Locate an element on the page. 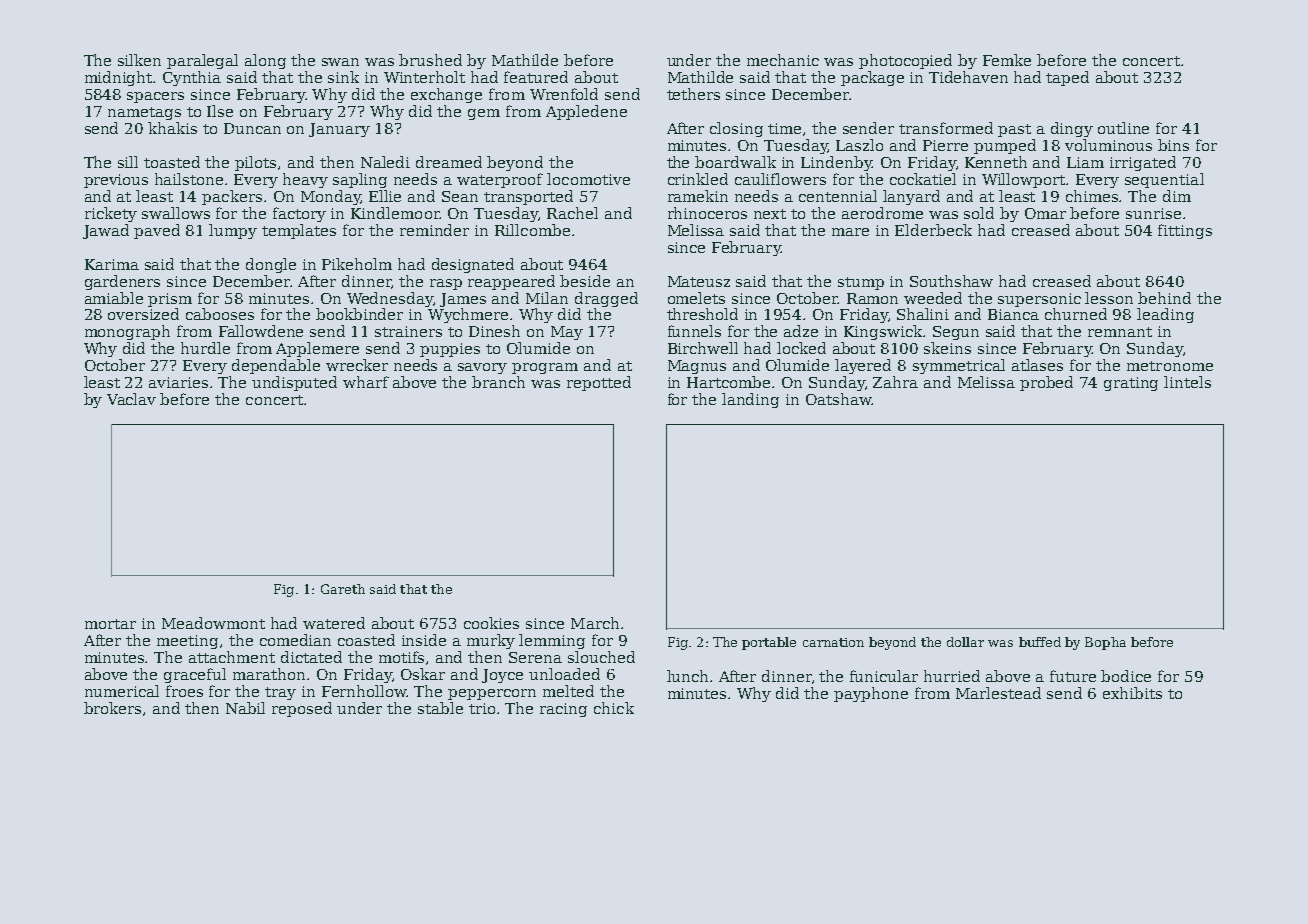  Nabil is located at coordinates (245, 708).
